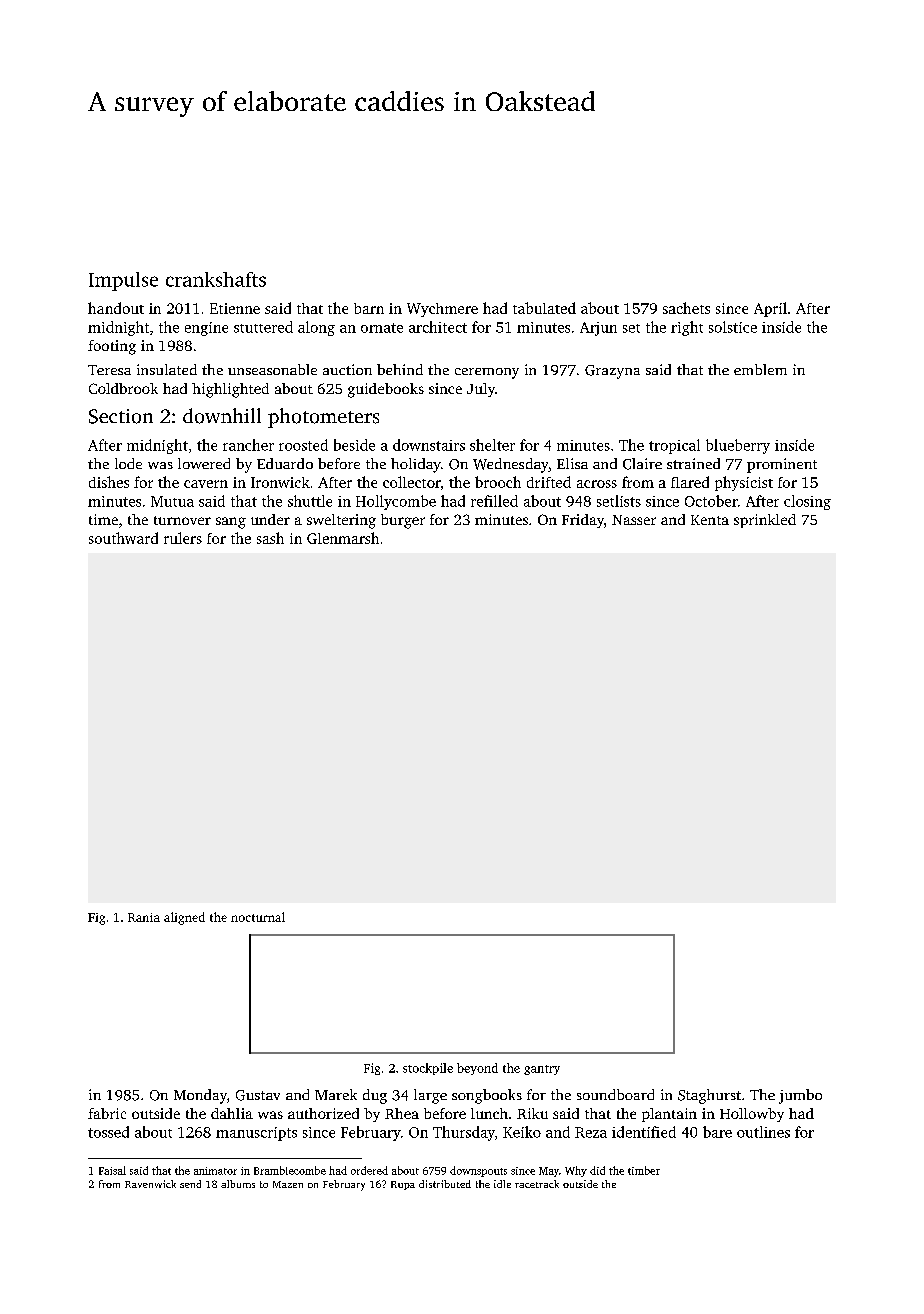 The height and width of the screenshot is (1314, 924). Describe the element at coordinates (403, 521) in the screenshot. I see `burger` at that location.
